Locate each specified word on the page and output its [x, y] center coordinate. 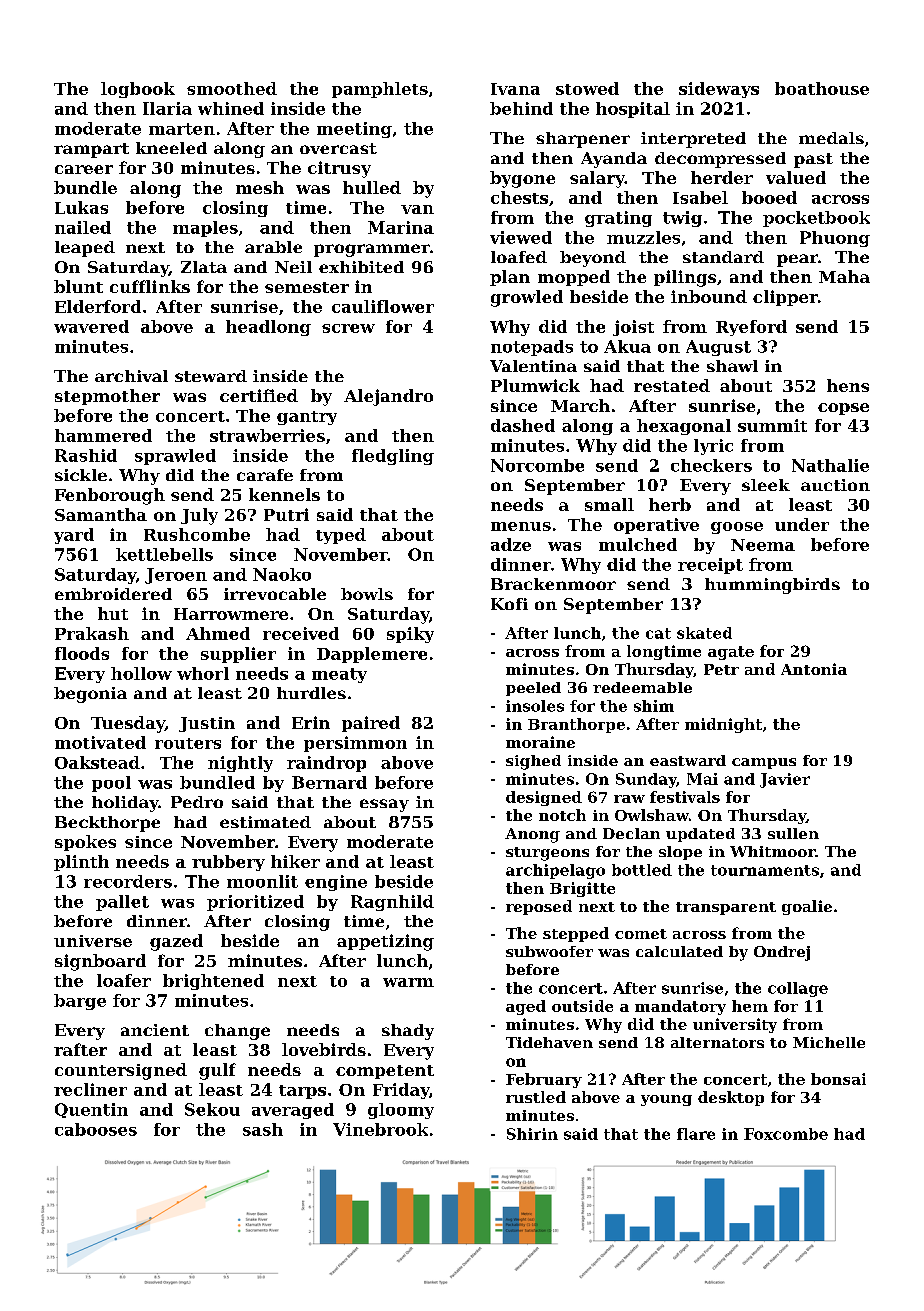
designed [544, 798]
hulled [372, 187]
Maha [844, 276]
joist [633, 328]
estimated [265, 822]
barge [80, 1002]
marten [182, 129]
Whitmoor [772, 851]
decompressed [720, 160]
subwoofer [549, 951]
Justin [207, 724]
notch [562, 815]
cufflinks [150, 286]
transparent [726, 908]
